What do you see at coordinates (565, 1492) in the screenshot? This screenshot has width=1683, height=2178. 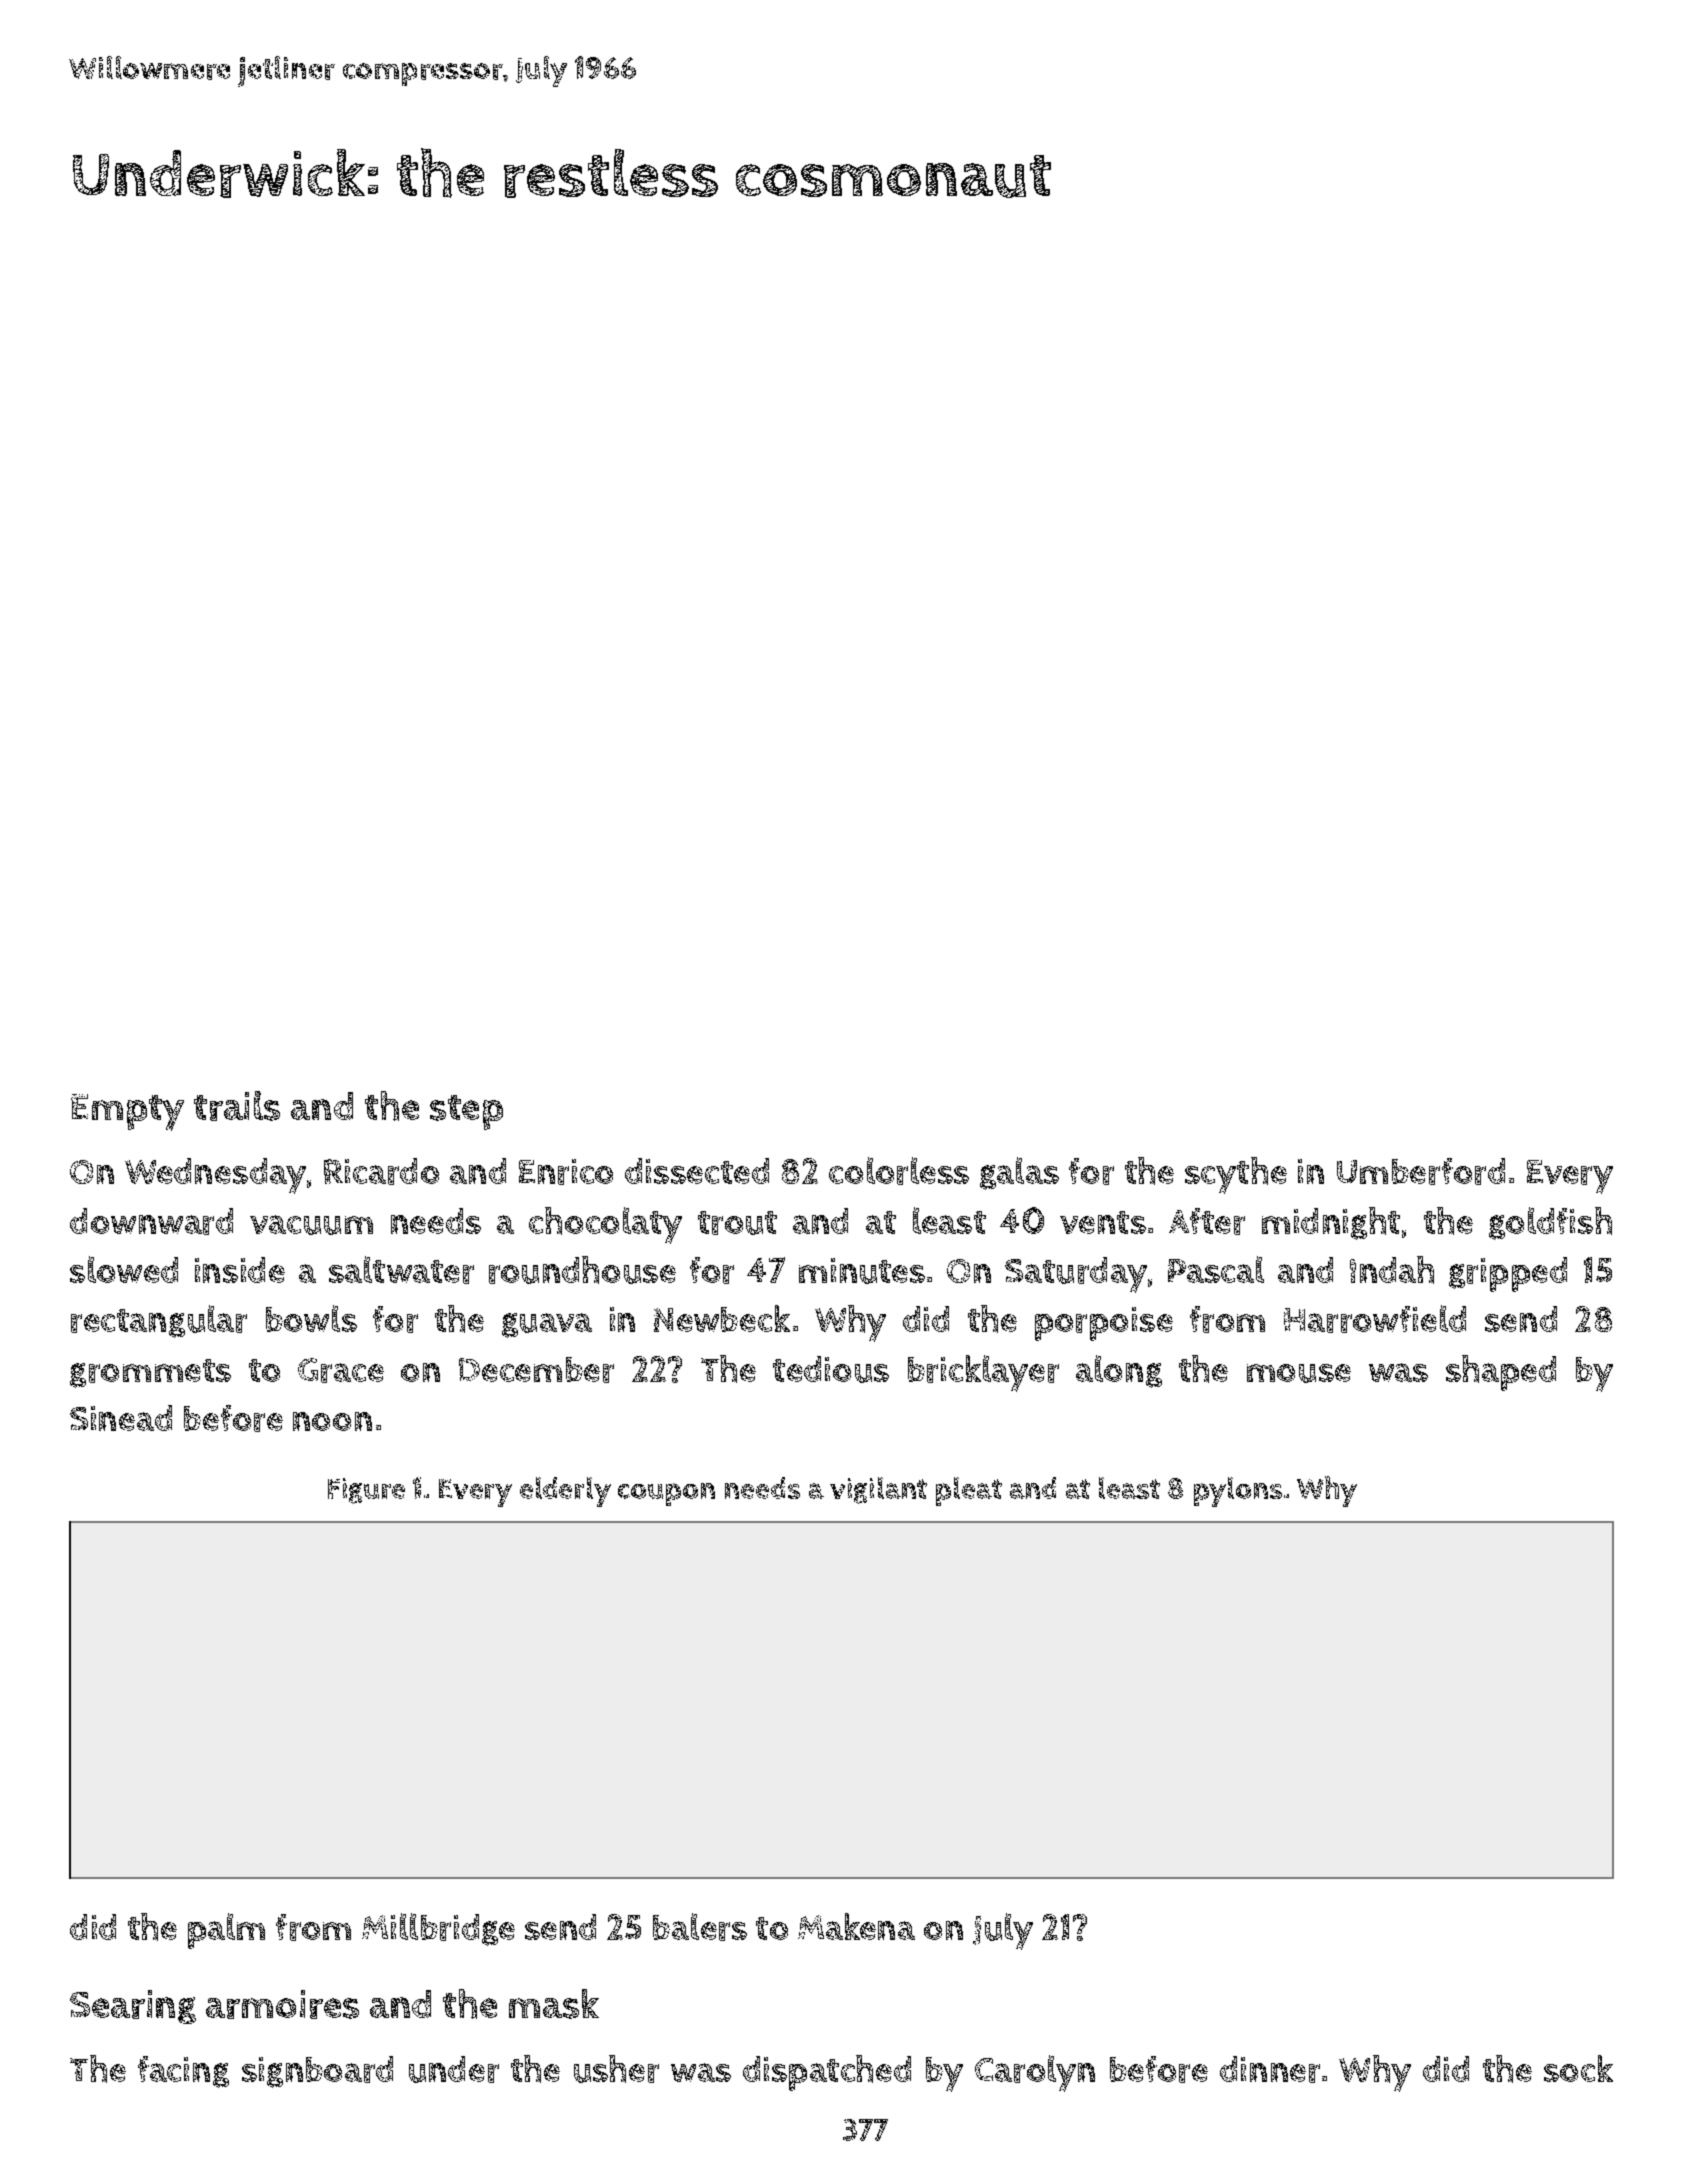 I see `elderly` at bounding box center [565, 1492].
